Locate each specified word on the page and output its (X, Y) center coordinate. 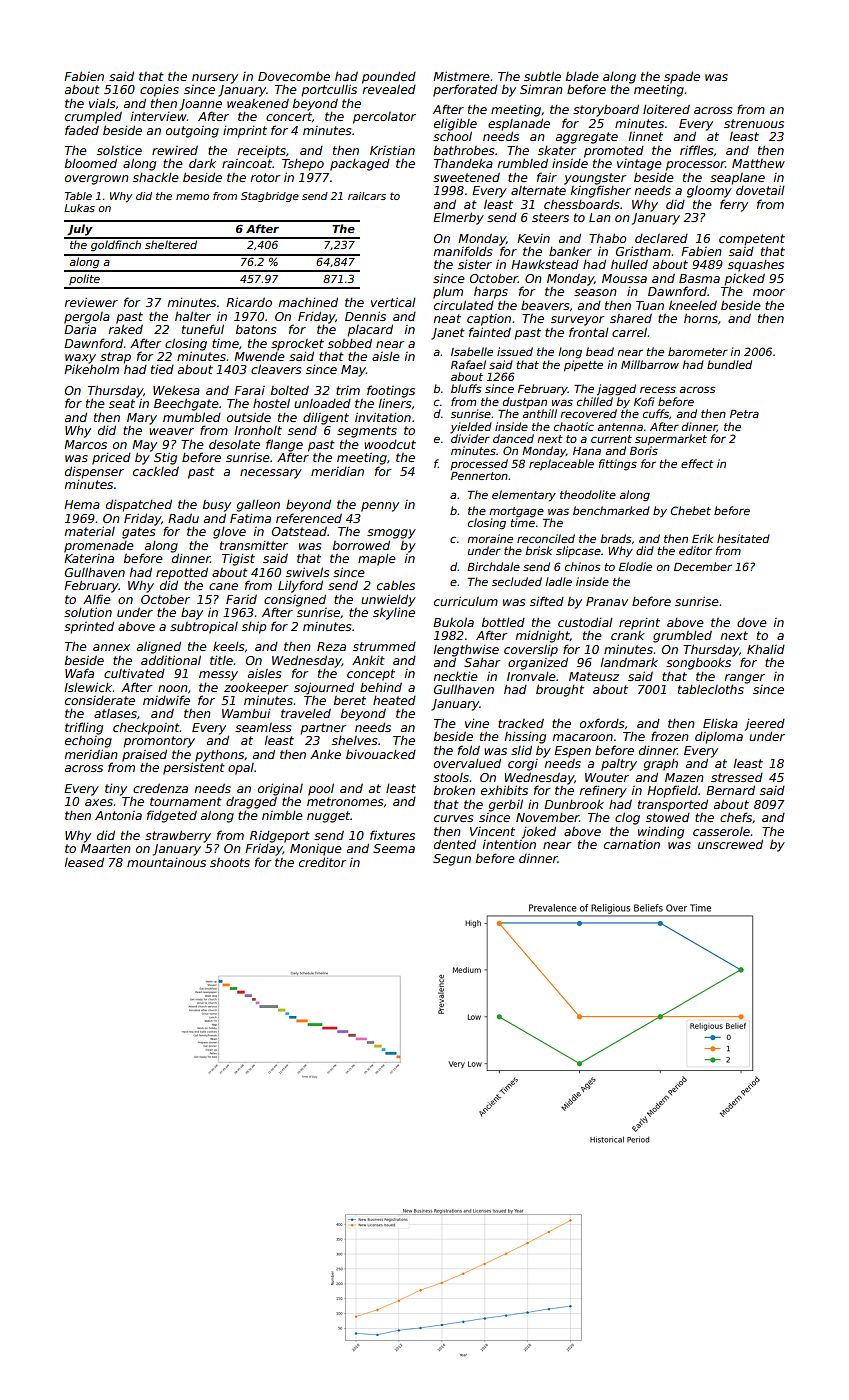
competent (752, 240)
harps (491, 292)
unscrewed (730, 844)
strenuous (754, 123)
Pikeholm (91, 369)
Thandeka (463, 163)
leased (84, 862)
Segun (452, 860)
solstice (119, 150)
